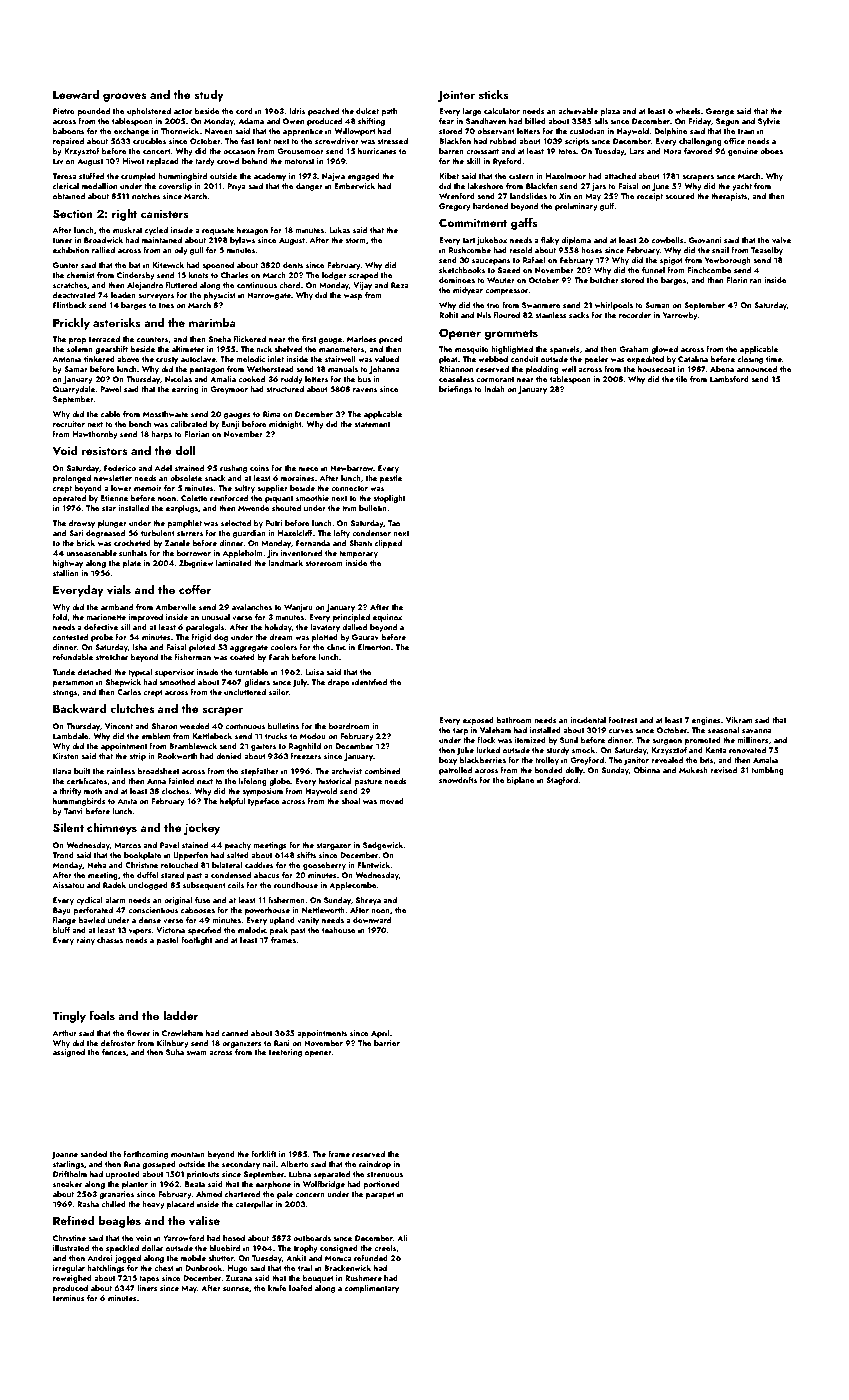  I want to click on complimentary, so click(372, 1289).
